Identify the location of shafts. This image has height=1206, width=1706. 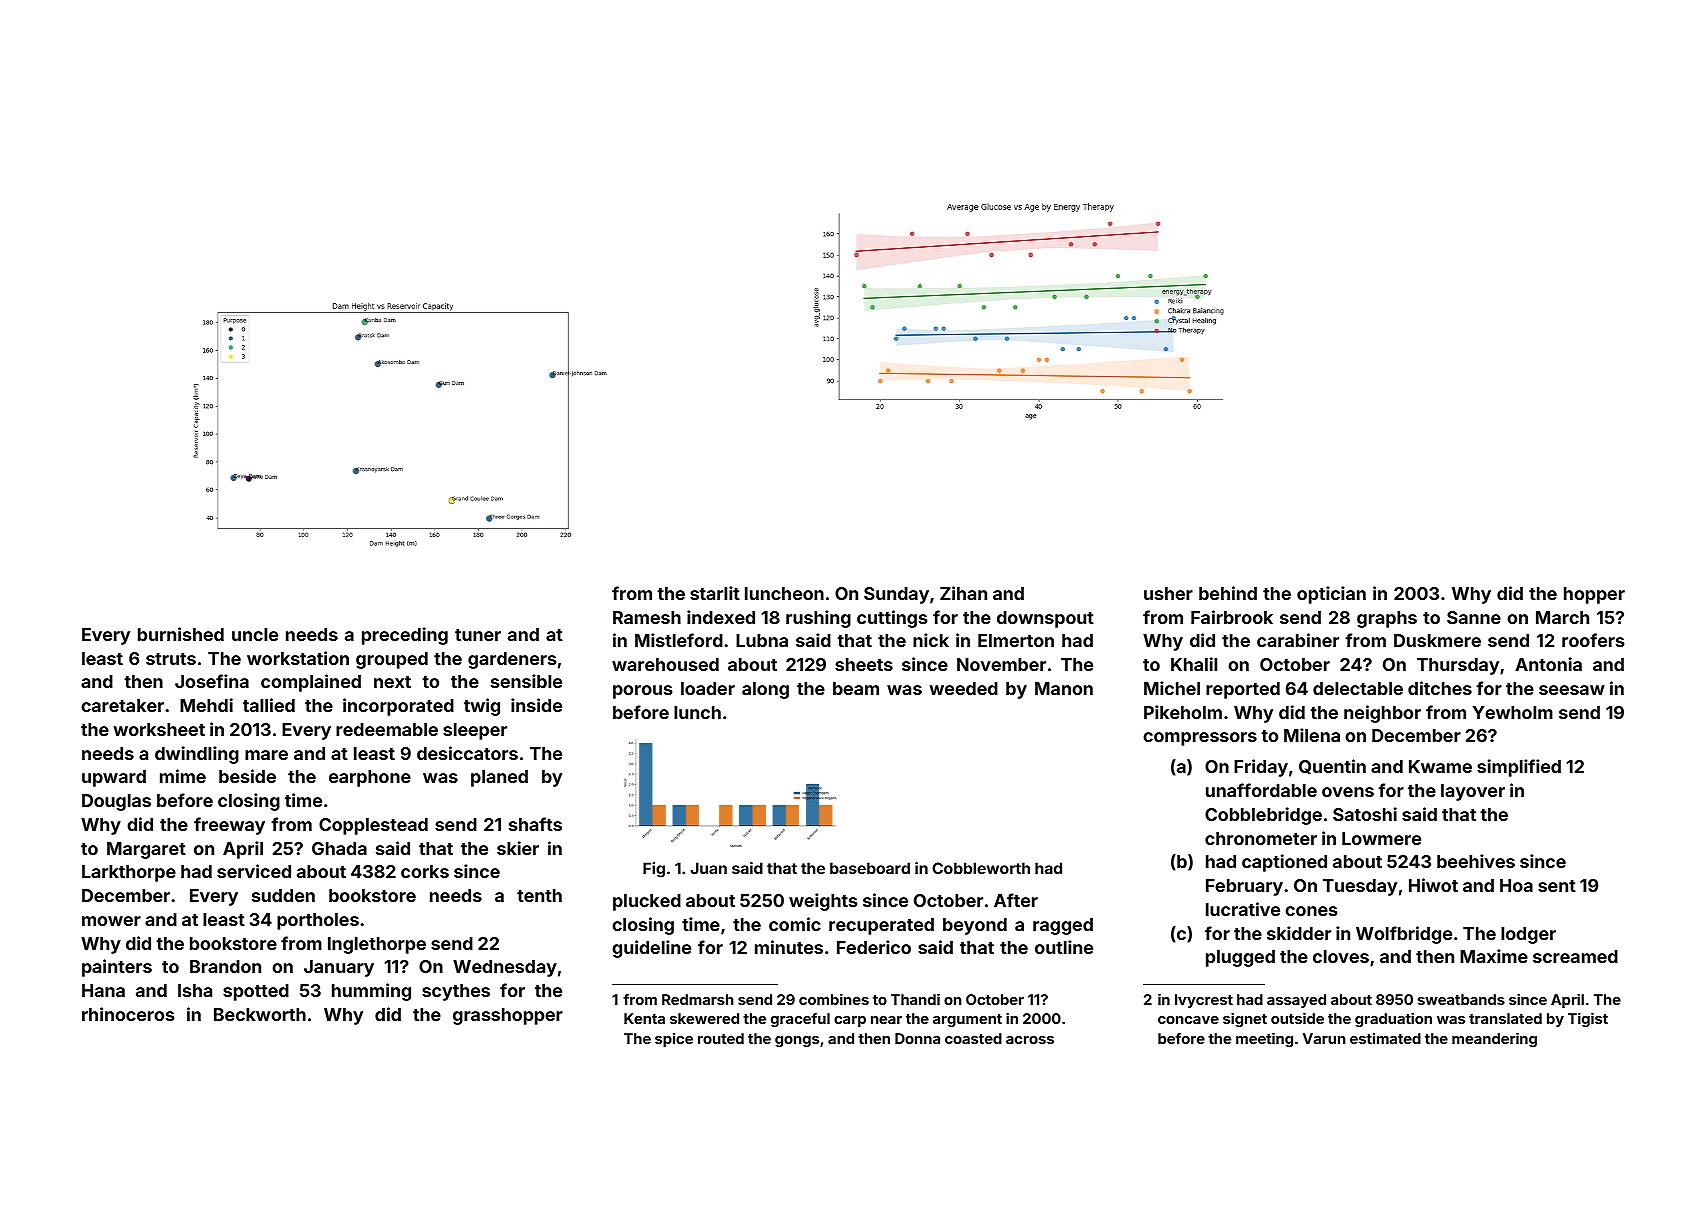
(535, 824).
